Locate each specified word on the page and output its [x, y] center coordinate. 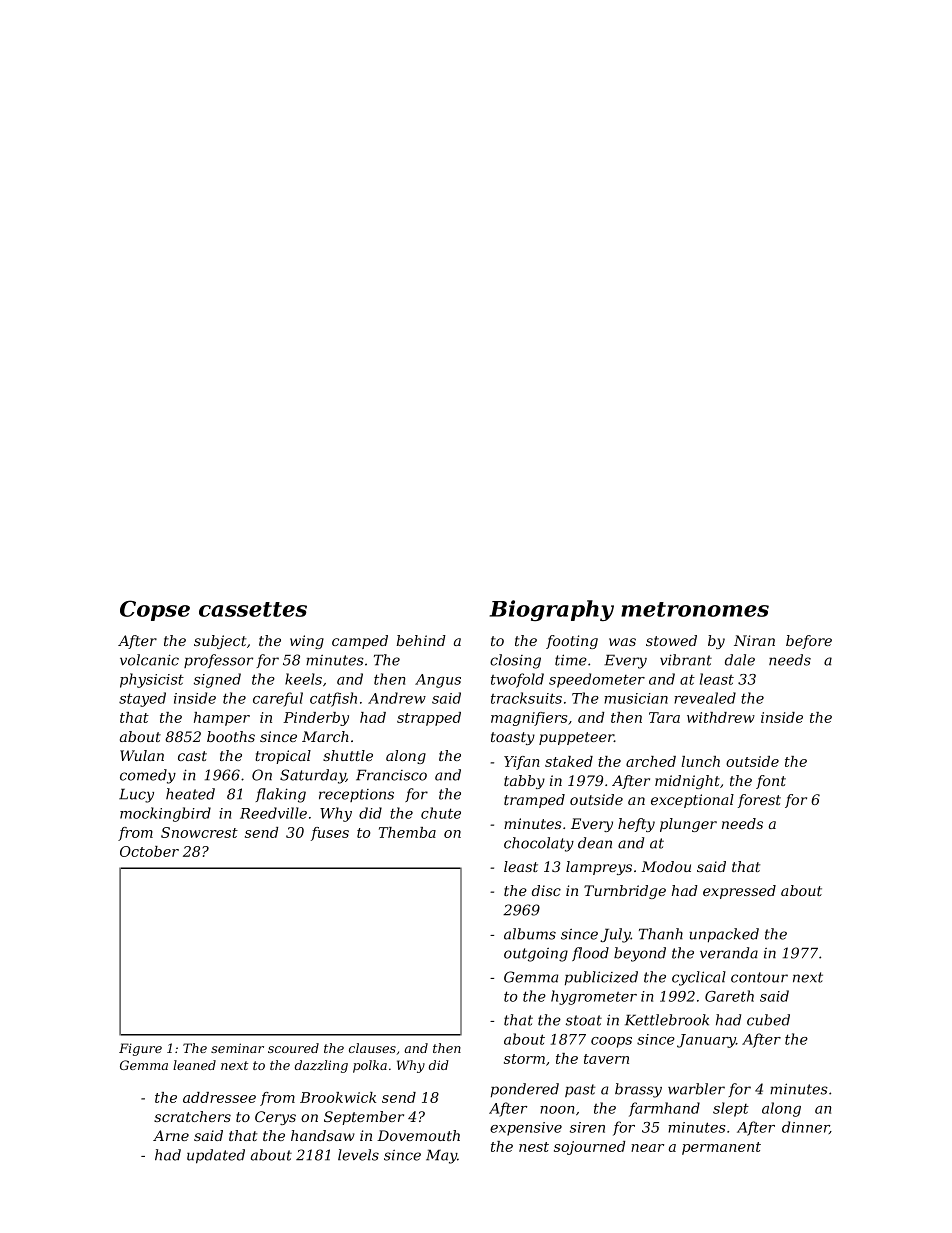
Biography [551, 610]
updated [216, 1156]
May [441, 1157]
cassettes [253, 609]
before [809, 642]
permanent [721, 1148]
